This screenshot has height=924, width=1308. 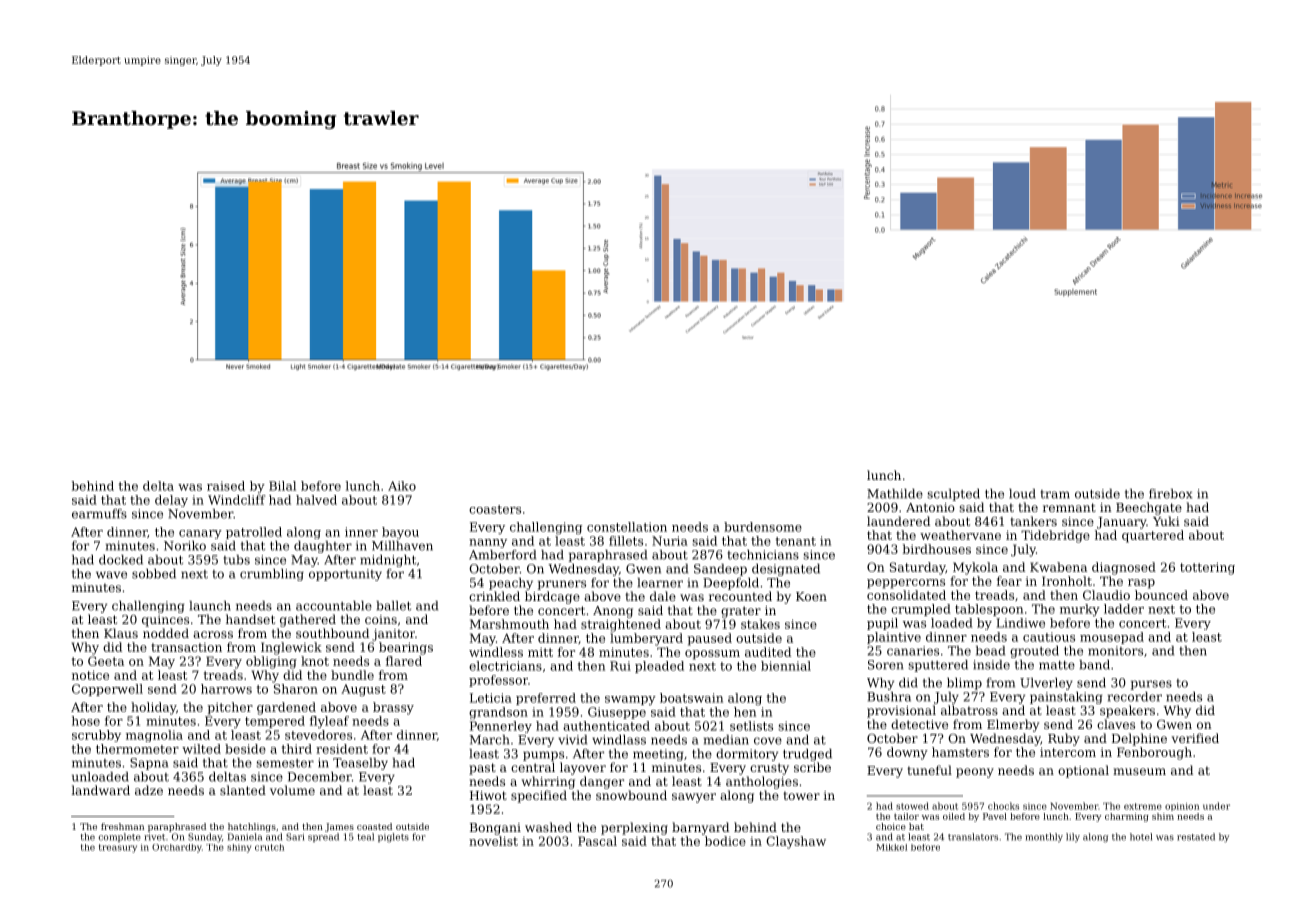 I want to click on quinces, so click(x=165, y=621).
